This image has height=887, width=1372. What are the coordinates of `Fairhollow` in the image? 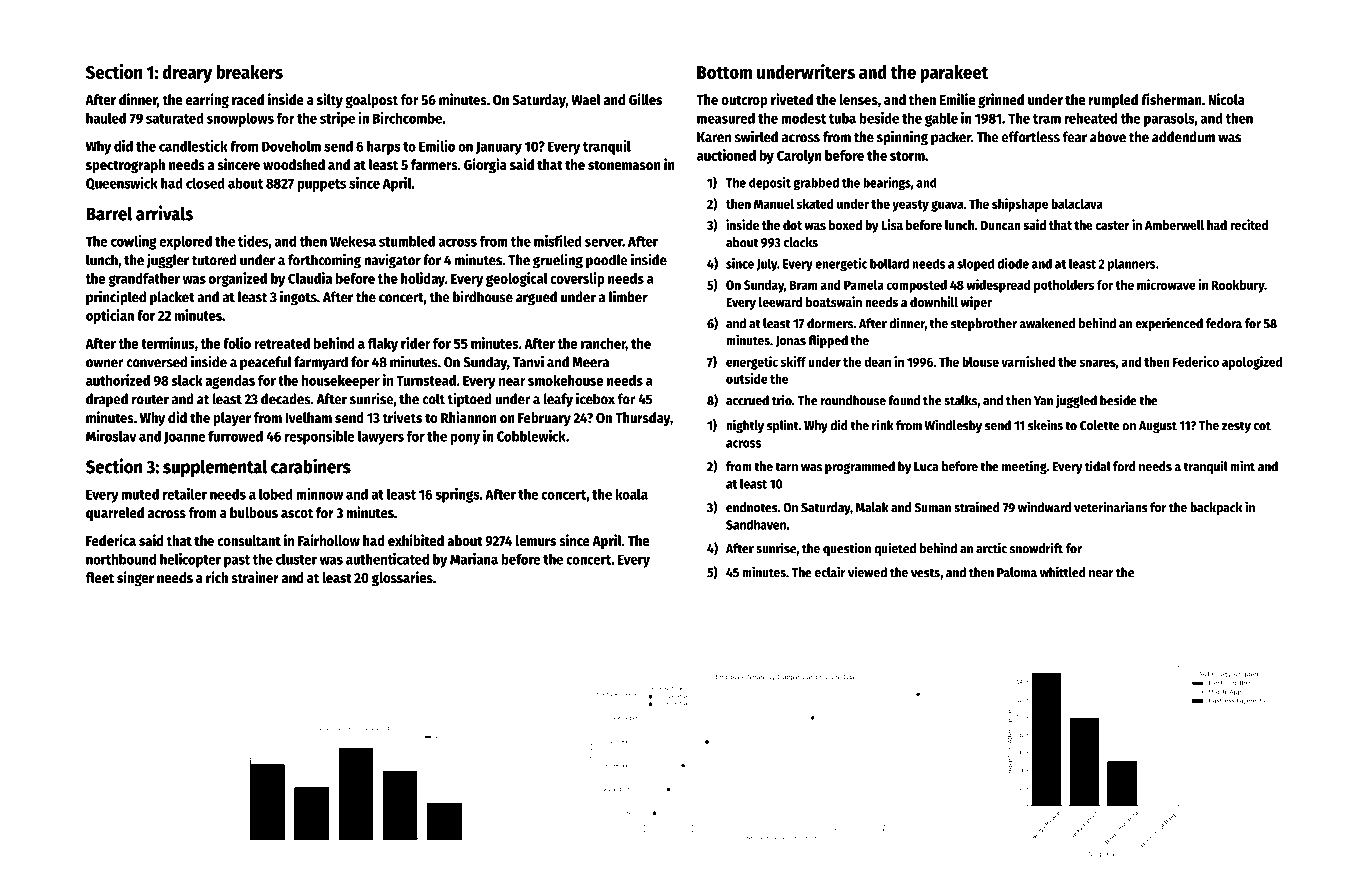 It's located at (329, 540).
